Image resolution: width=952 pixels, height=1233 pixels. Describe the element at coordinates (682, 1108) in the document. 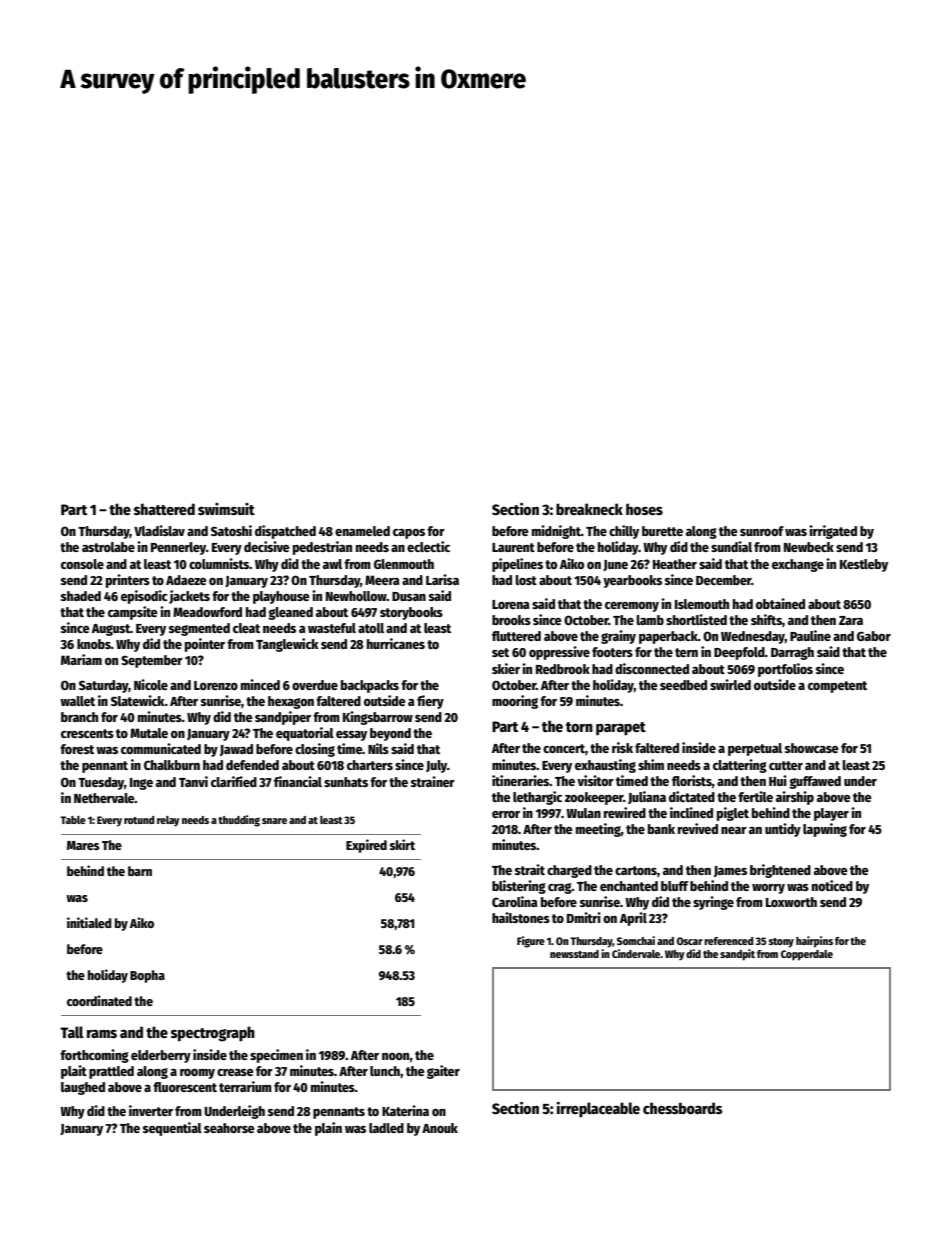

I see `chessboards` at that location.
